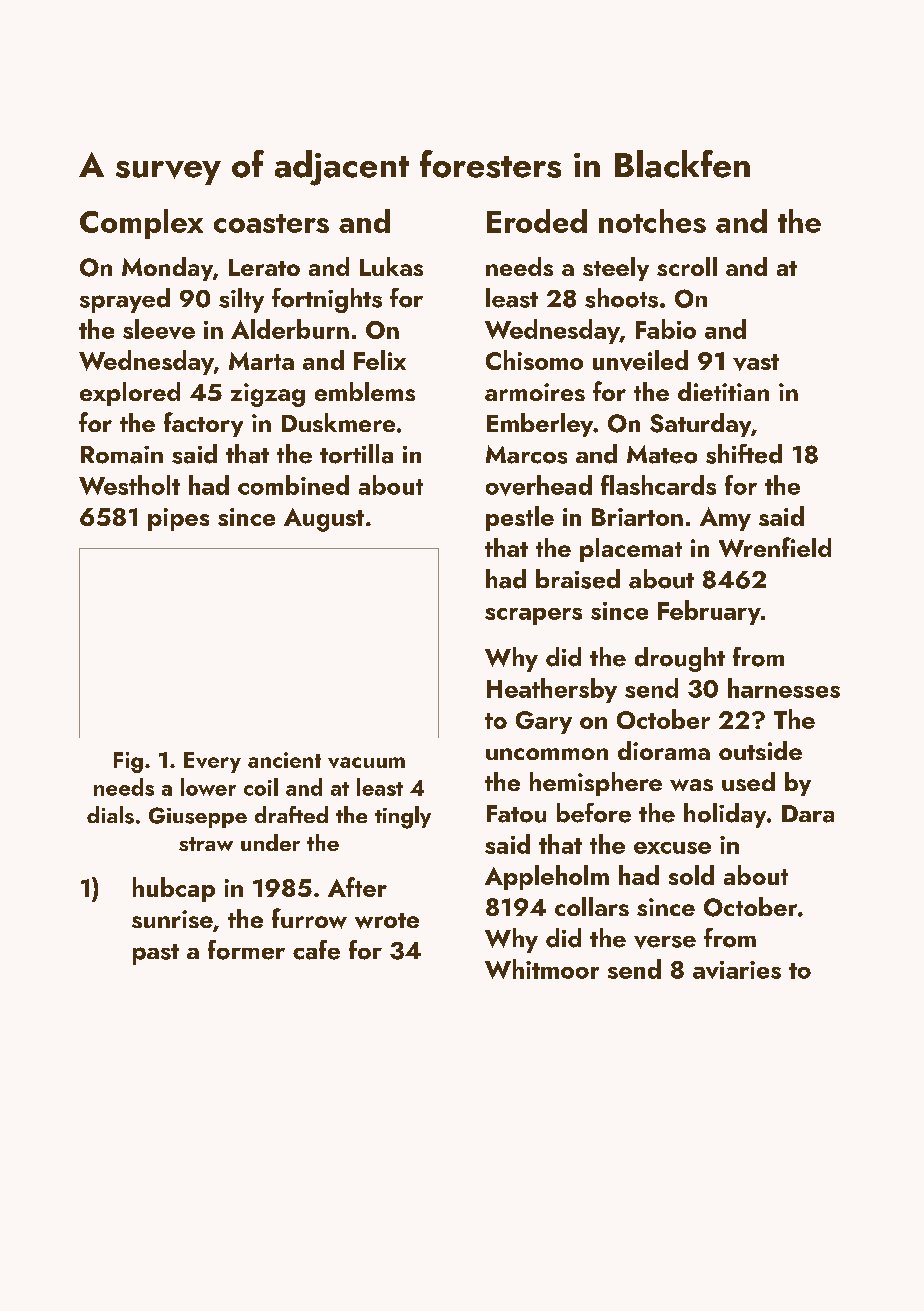 This document has width=924, height=1311. Describe the element at coordinates (268, 395) in the document. I see `zigzag` at that location.
